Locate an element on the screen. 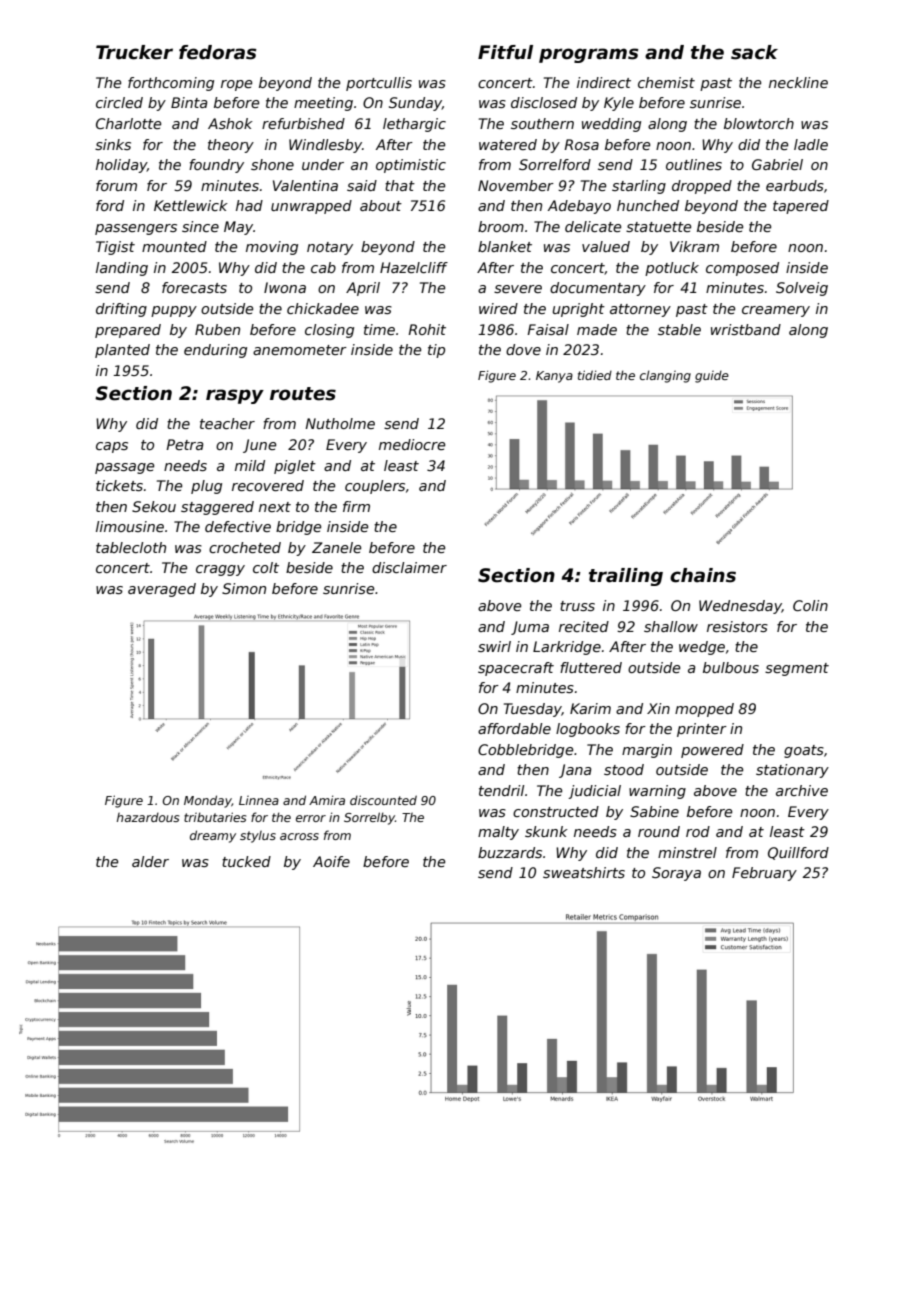  tickets is located at coordinates (119, 485).
